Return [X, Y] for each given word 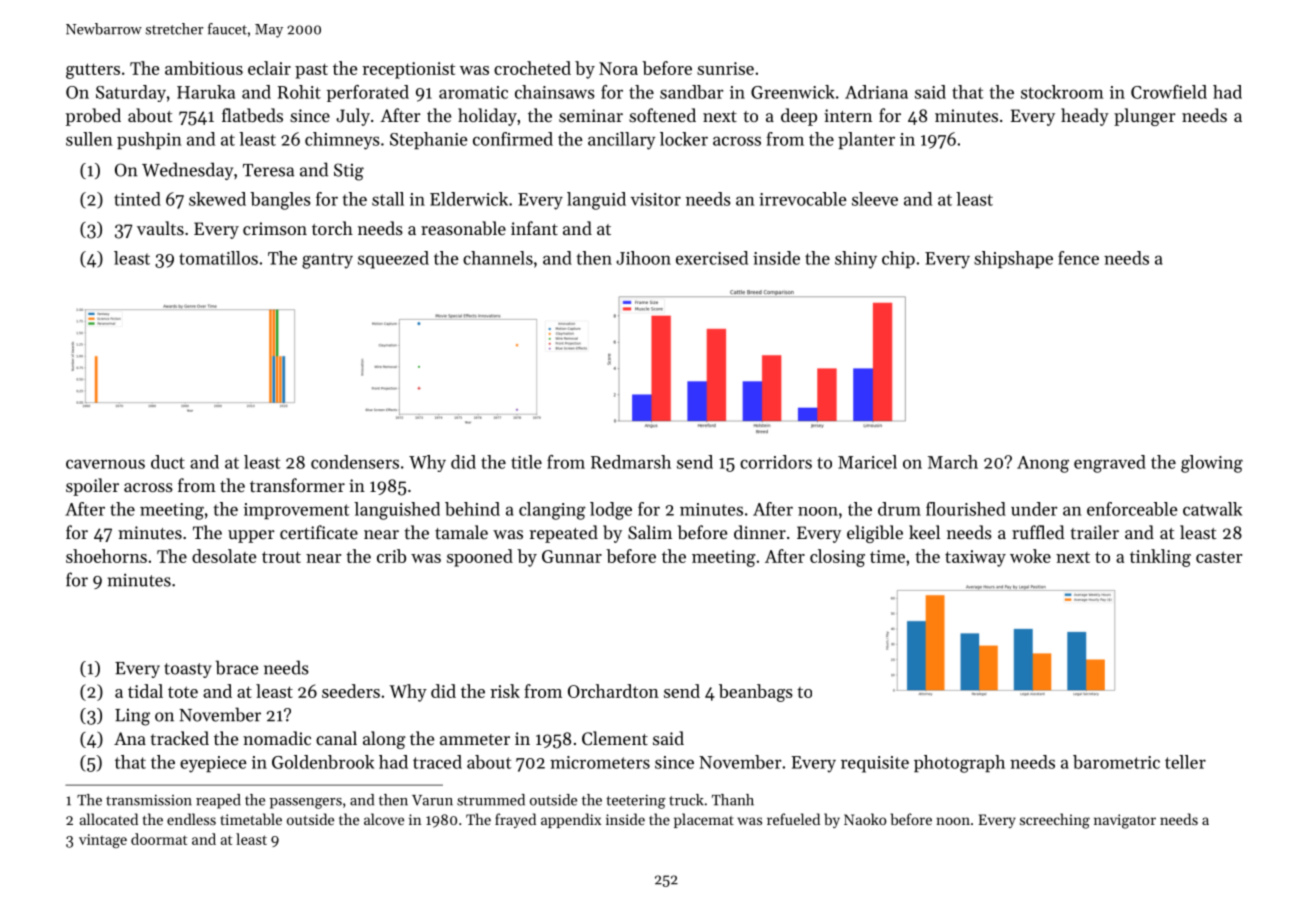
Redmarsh [631, 462]
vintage [103, 841]
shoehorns [106, 556]
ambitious [204, 68]
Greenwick [793, 92]
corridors [776, 462]
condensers [355, 462]
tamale [461, 532]
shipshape [1013, 259]
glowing [1212, 464]
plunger [1145, 117]
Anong [1043, 464]
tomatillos [218, 258]
